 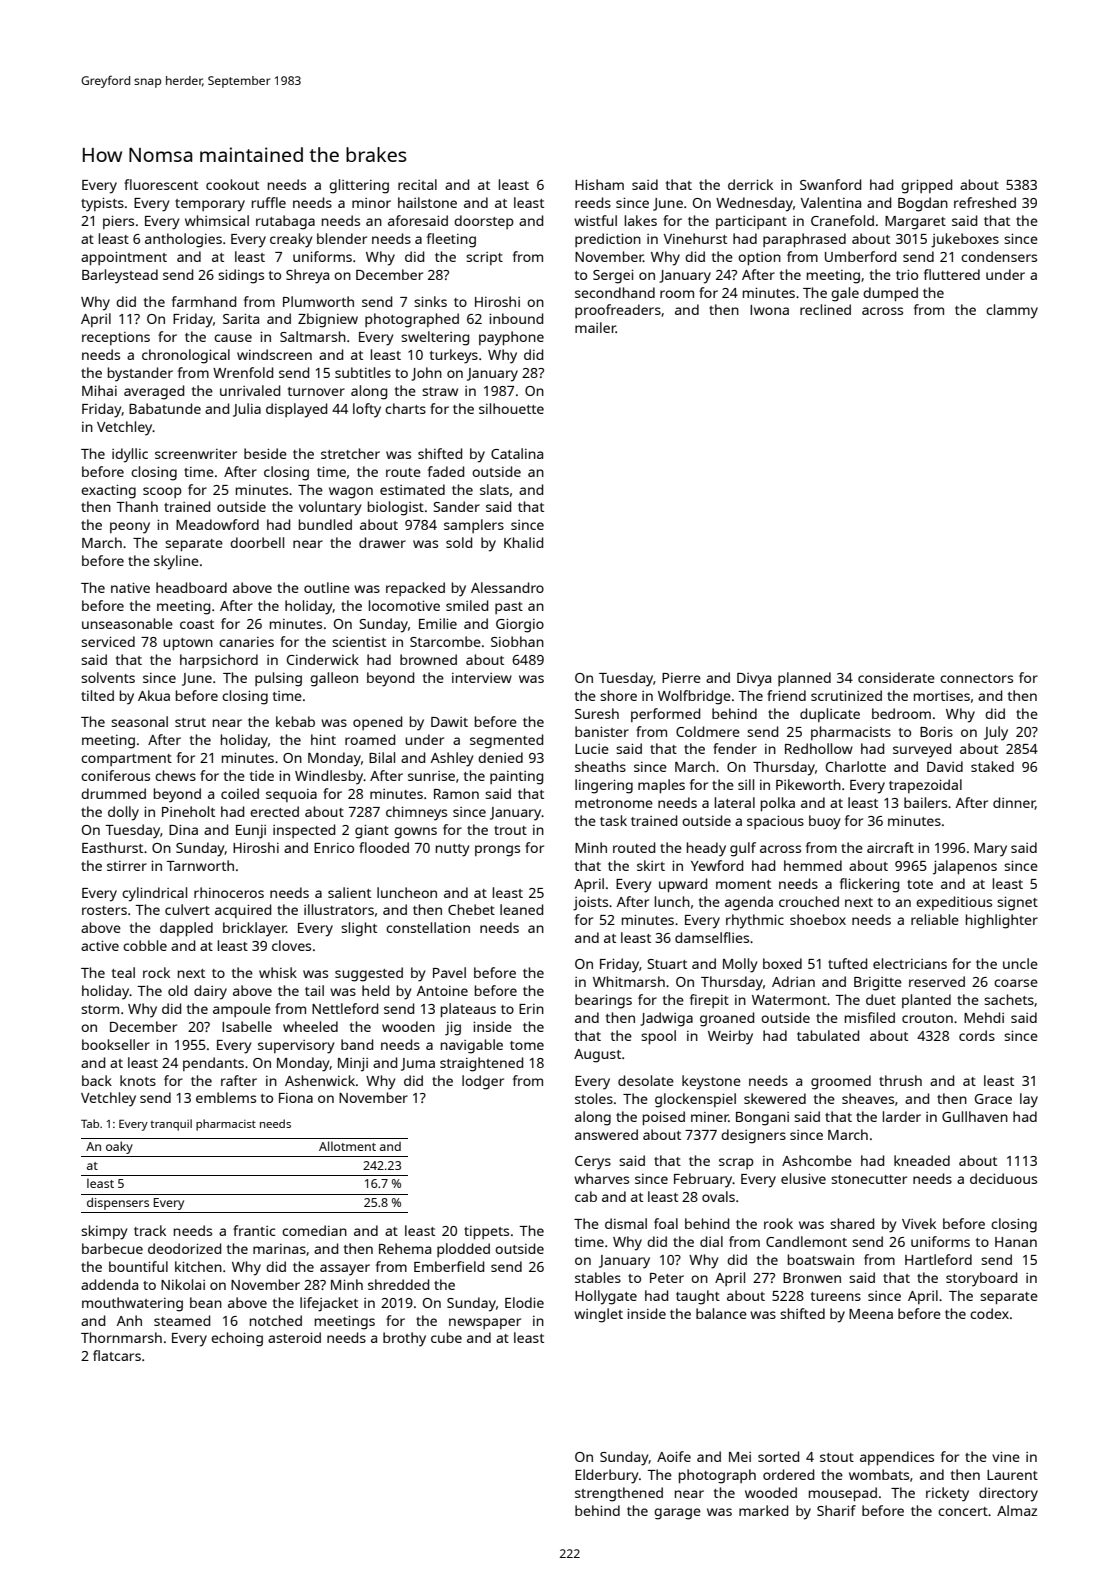 What do you see at coordinates (330, 508) in the screenshot?
I see `voluntary` at bounding box center [330, 508].
